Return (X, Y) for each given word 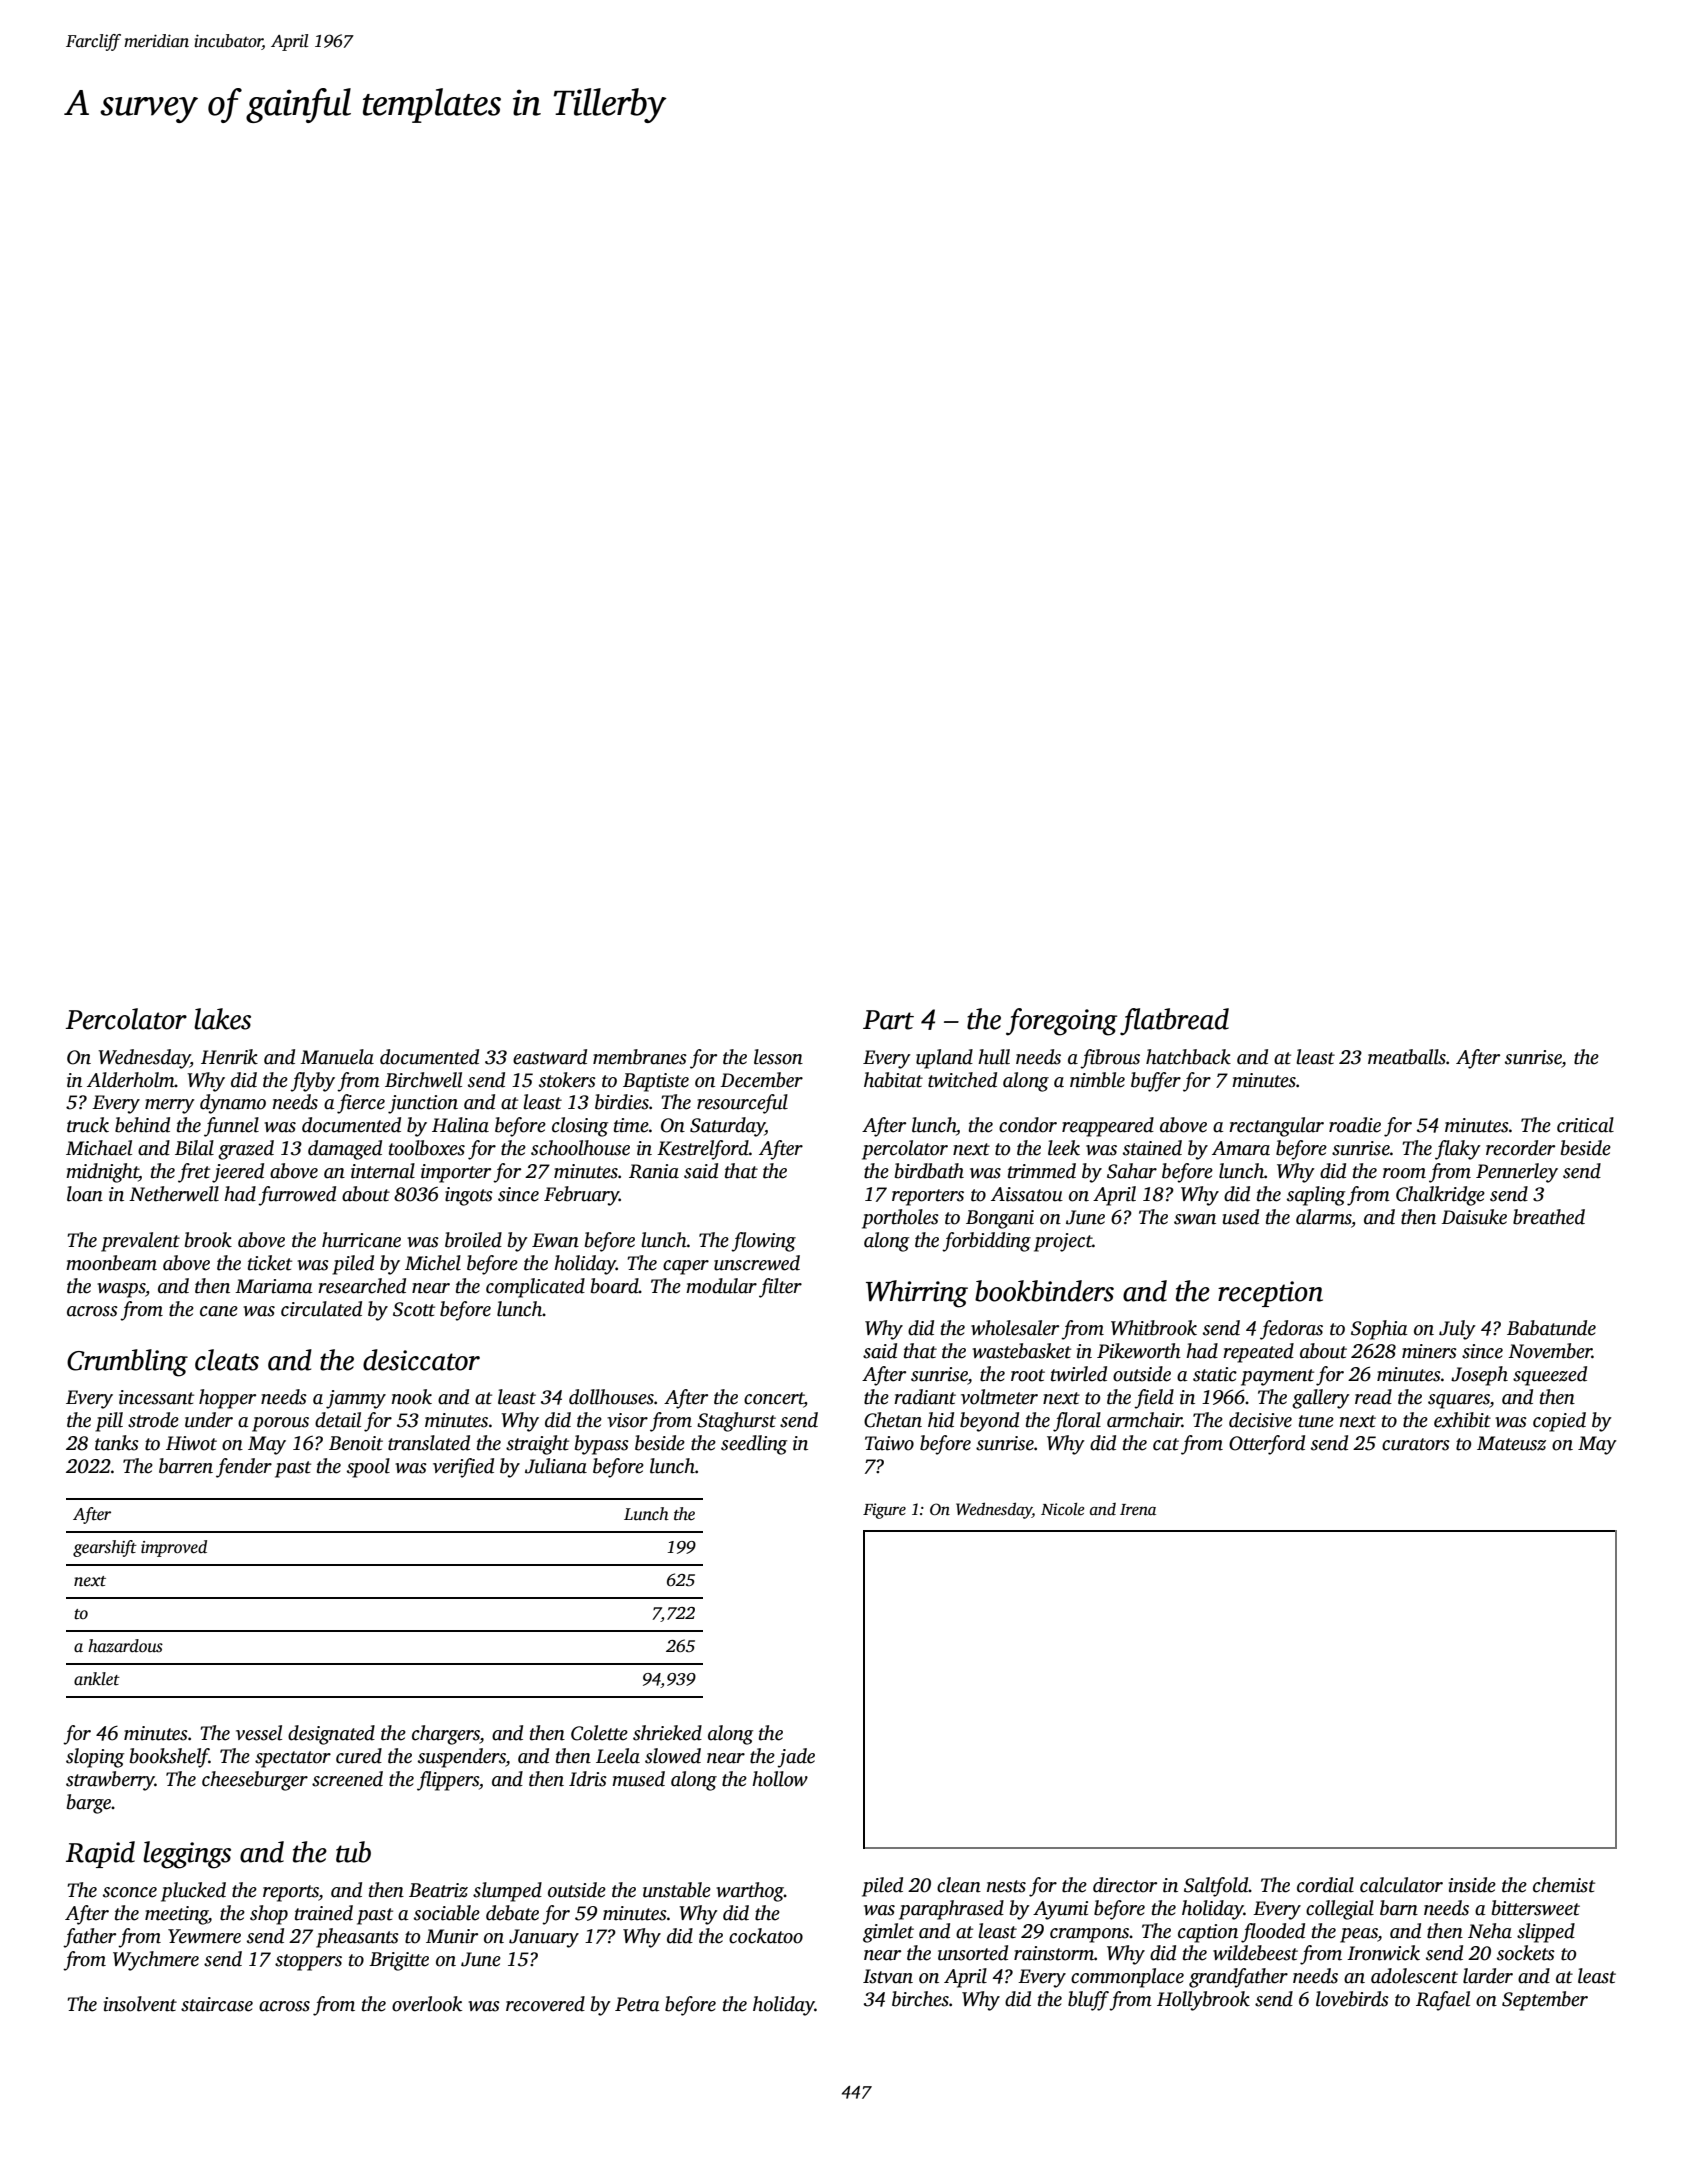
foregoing (1061, 1022)
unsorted (973, 1953)
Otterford (1267, 1445)
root (1028, 1375)
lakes (222, 1019)
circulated (321, 1309)
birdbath (929, 1171)
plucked (193, 1892)
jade (796, 1758)
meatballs (1407, 1057)
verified (463, 1468)
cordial (1325, 1885)
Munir (452, 1936)
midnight (102, 1173)
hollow (780, 1779)
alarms (1323, 1217)
